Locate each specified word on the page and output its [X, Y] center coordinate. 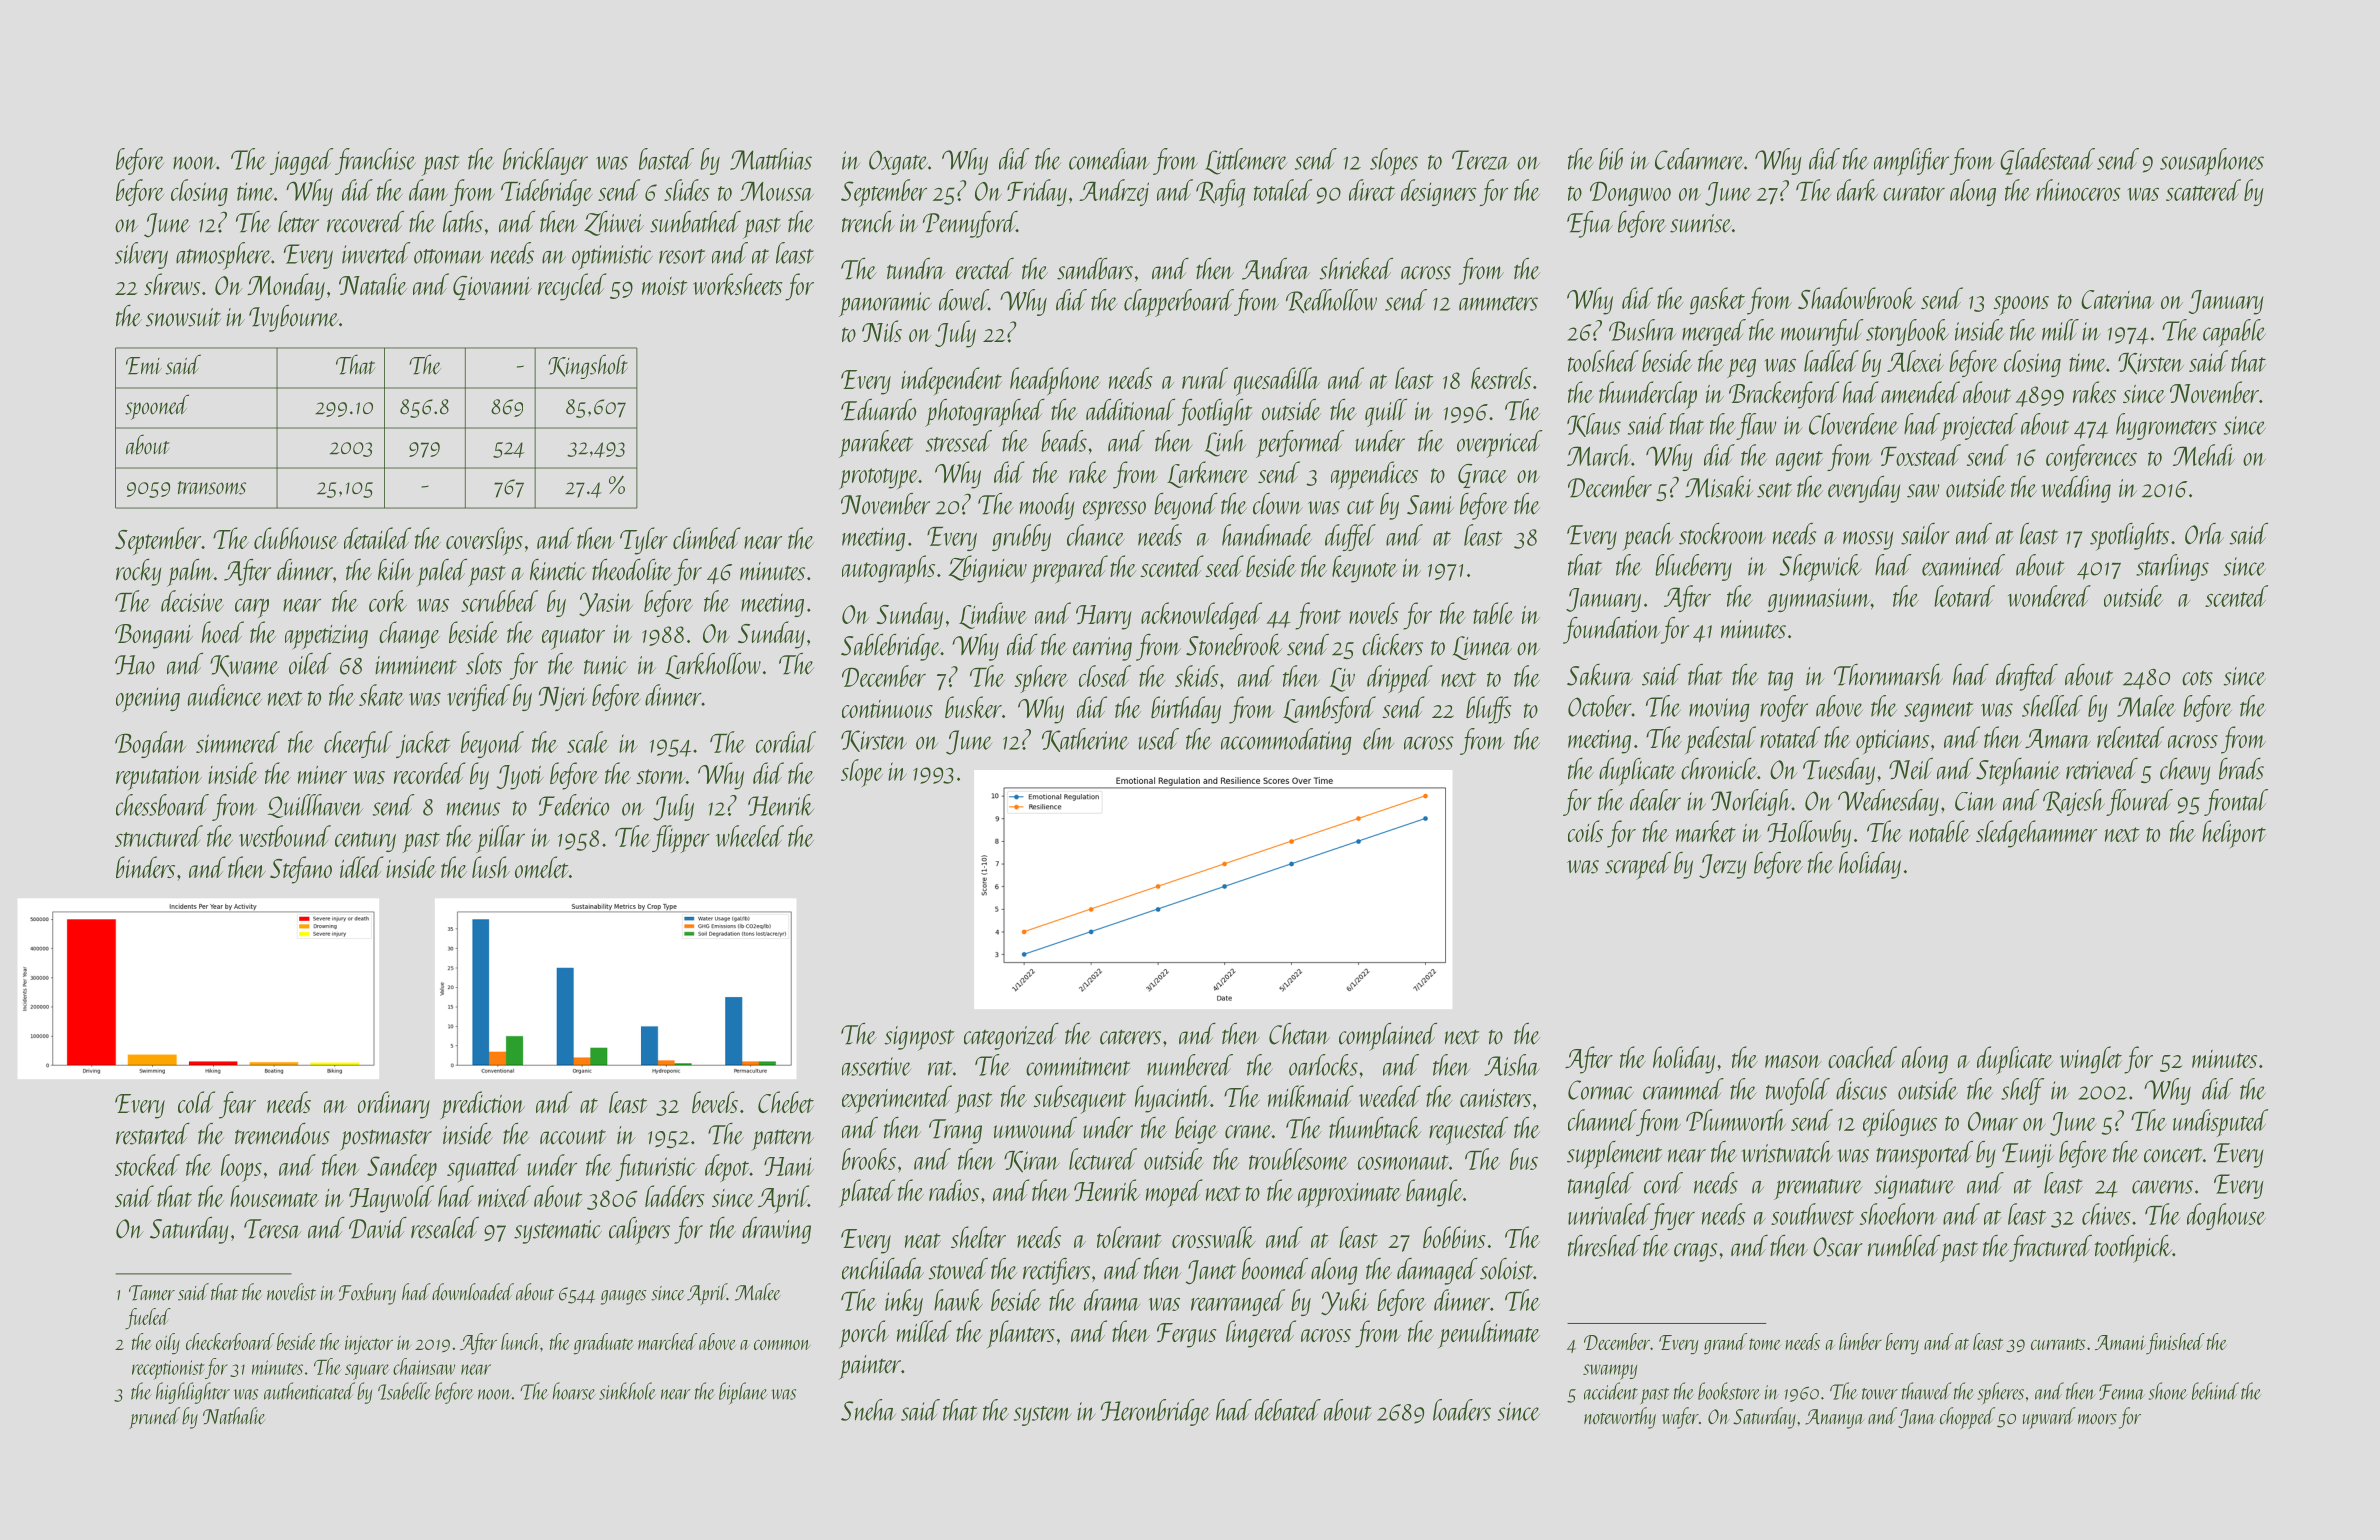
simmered [238, 742]
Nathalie [234, 1416]
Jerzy [1722, 866]
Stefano [301, 870]
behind [2215, 1391]
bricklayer [545, 161]
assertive [876, 1066]
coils [1585, 831]
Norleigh [1751, 802]
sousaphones [2212, 162]
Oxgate [898, 162]
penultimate [1489, 1334]
